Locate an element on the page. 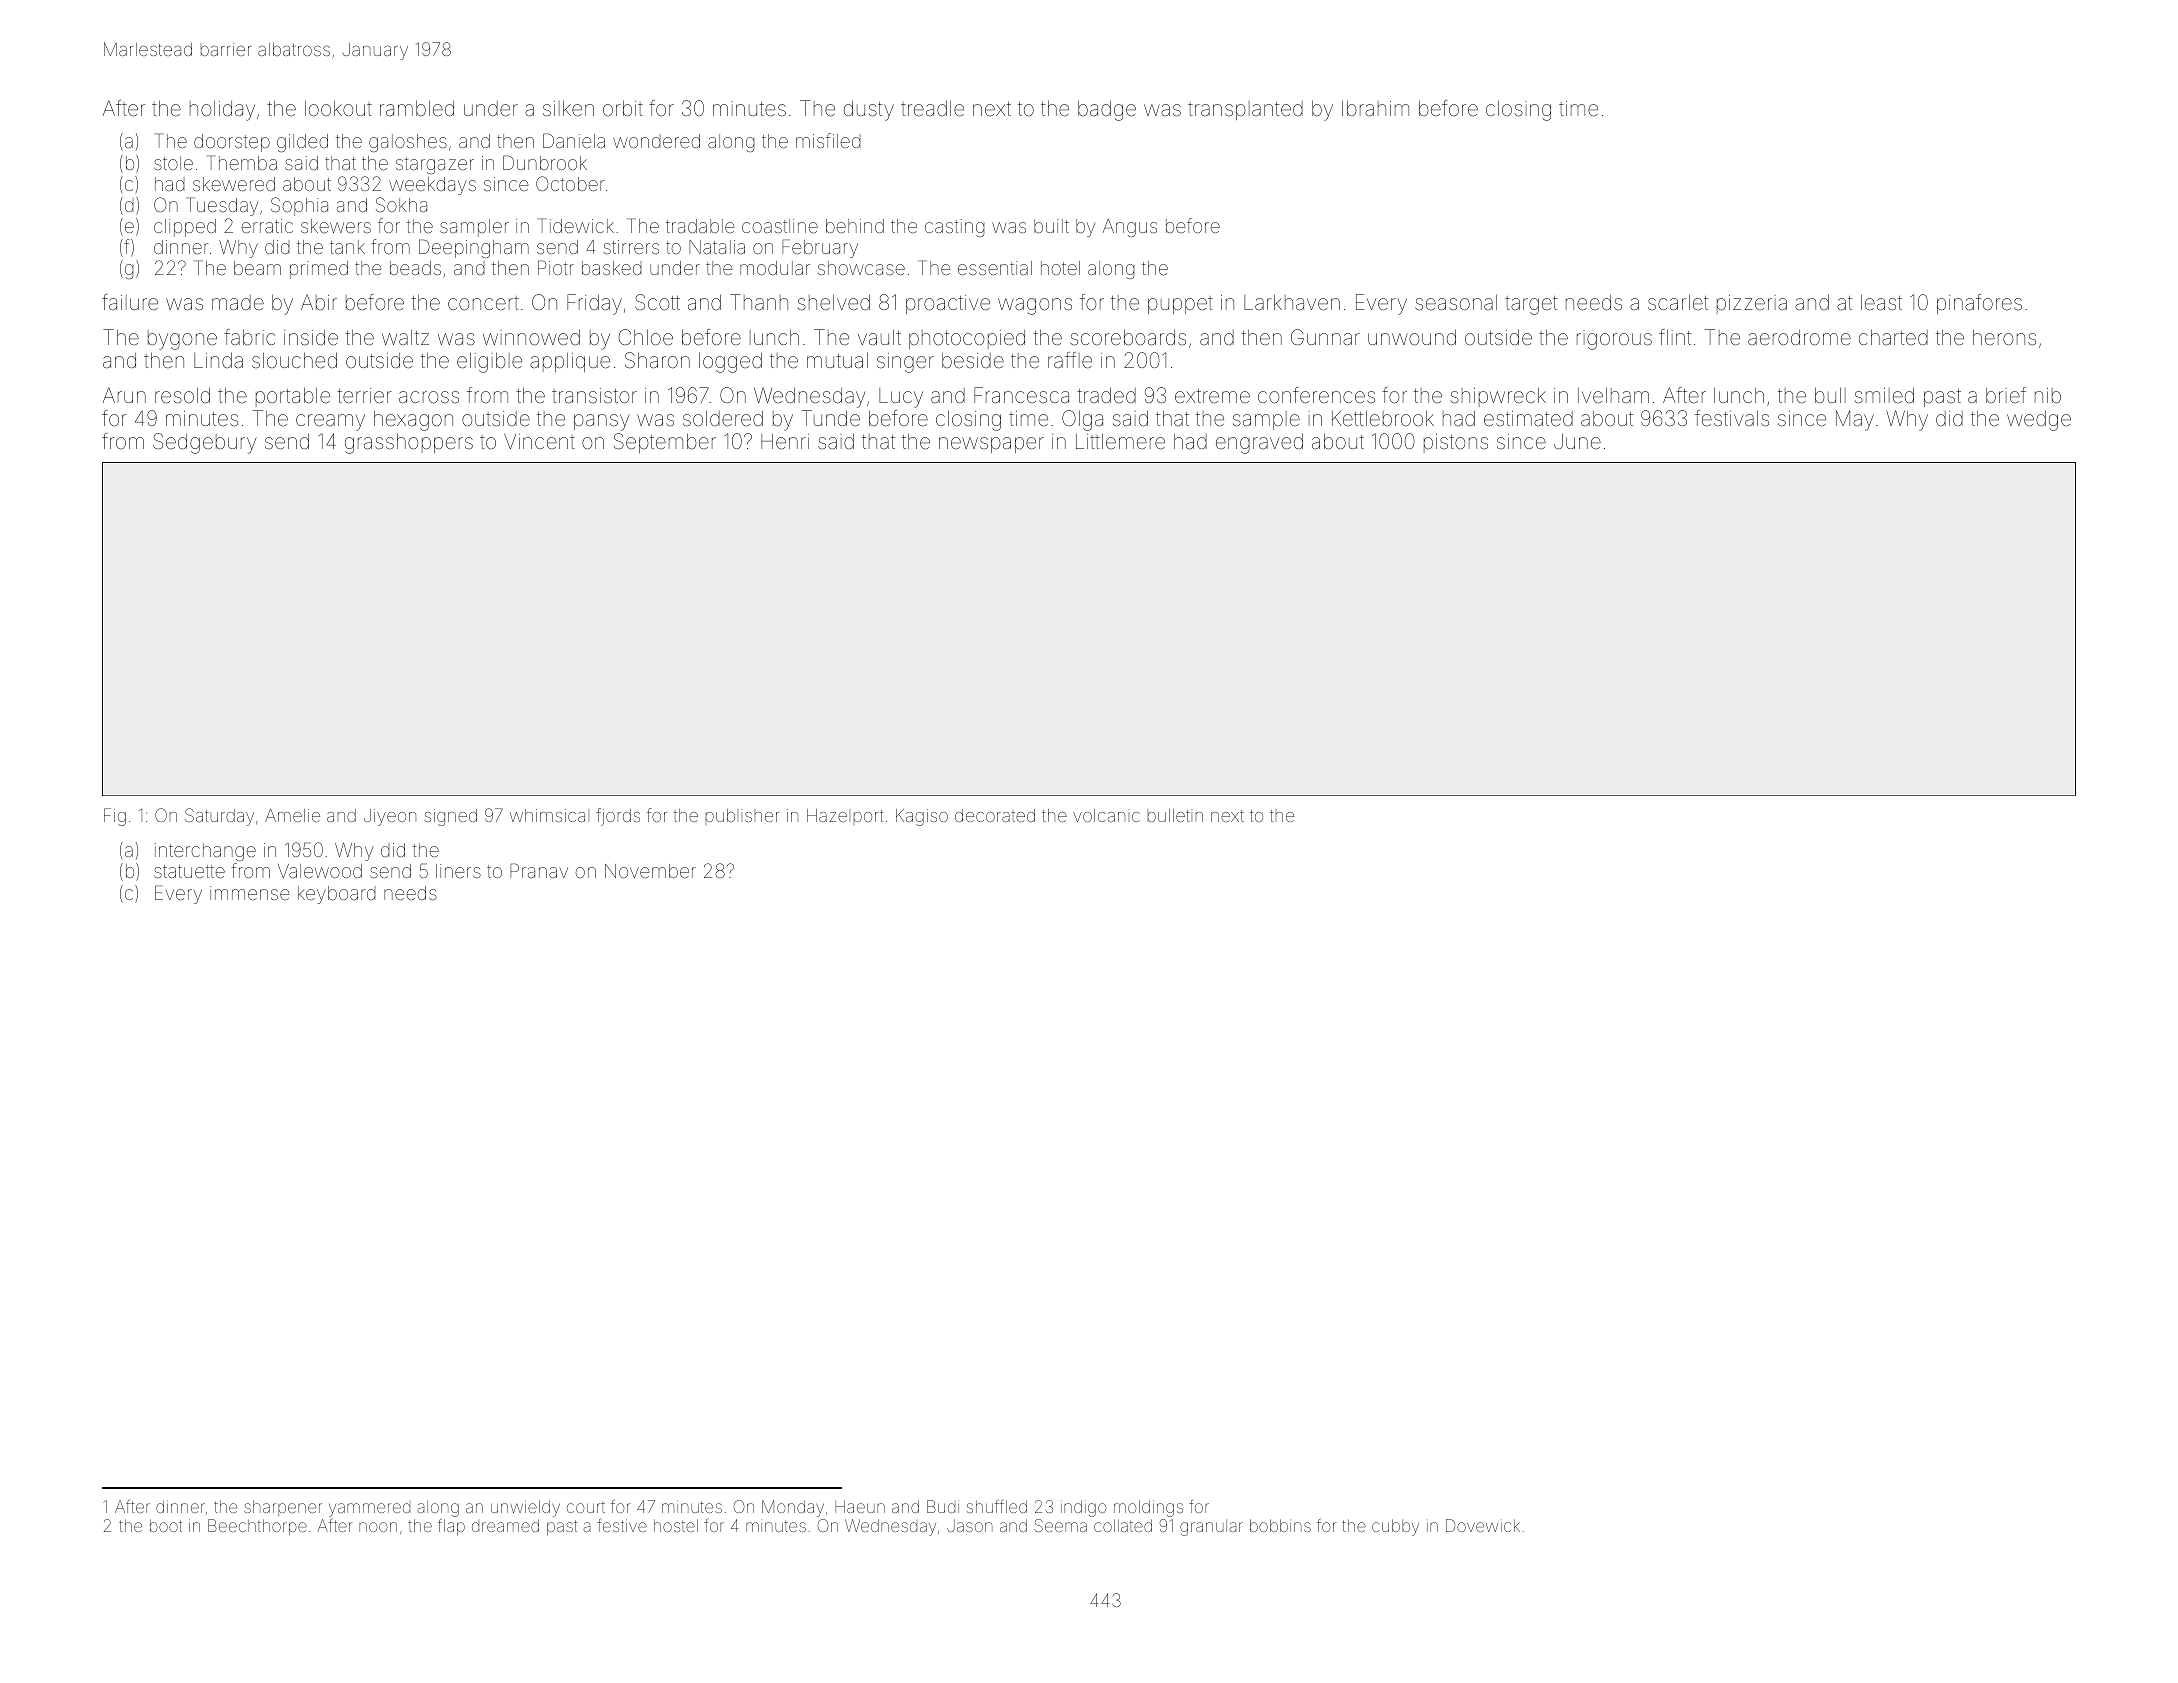 Image resolution: width=2178 pixels, height=1683 pixels. May is located at coordinates (1855, 420).
